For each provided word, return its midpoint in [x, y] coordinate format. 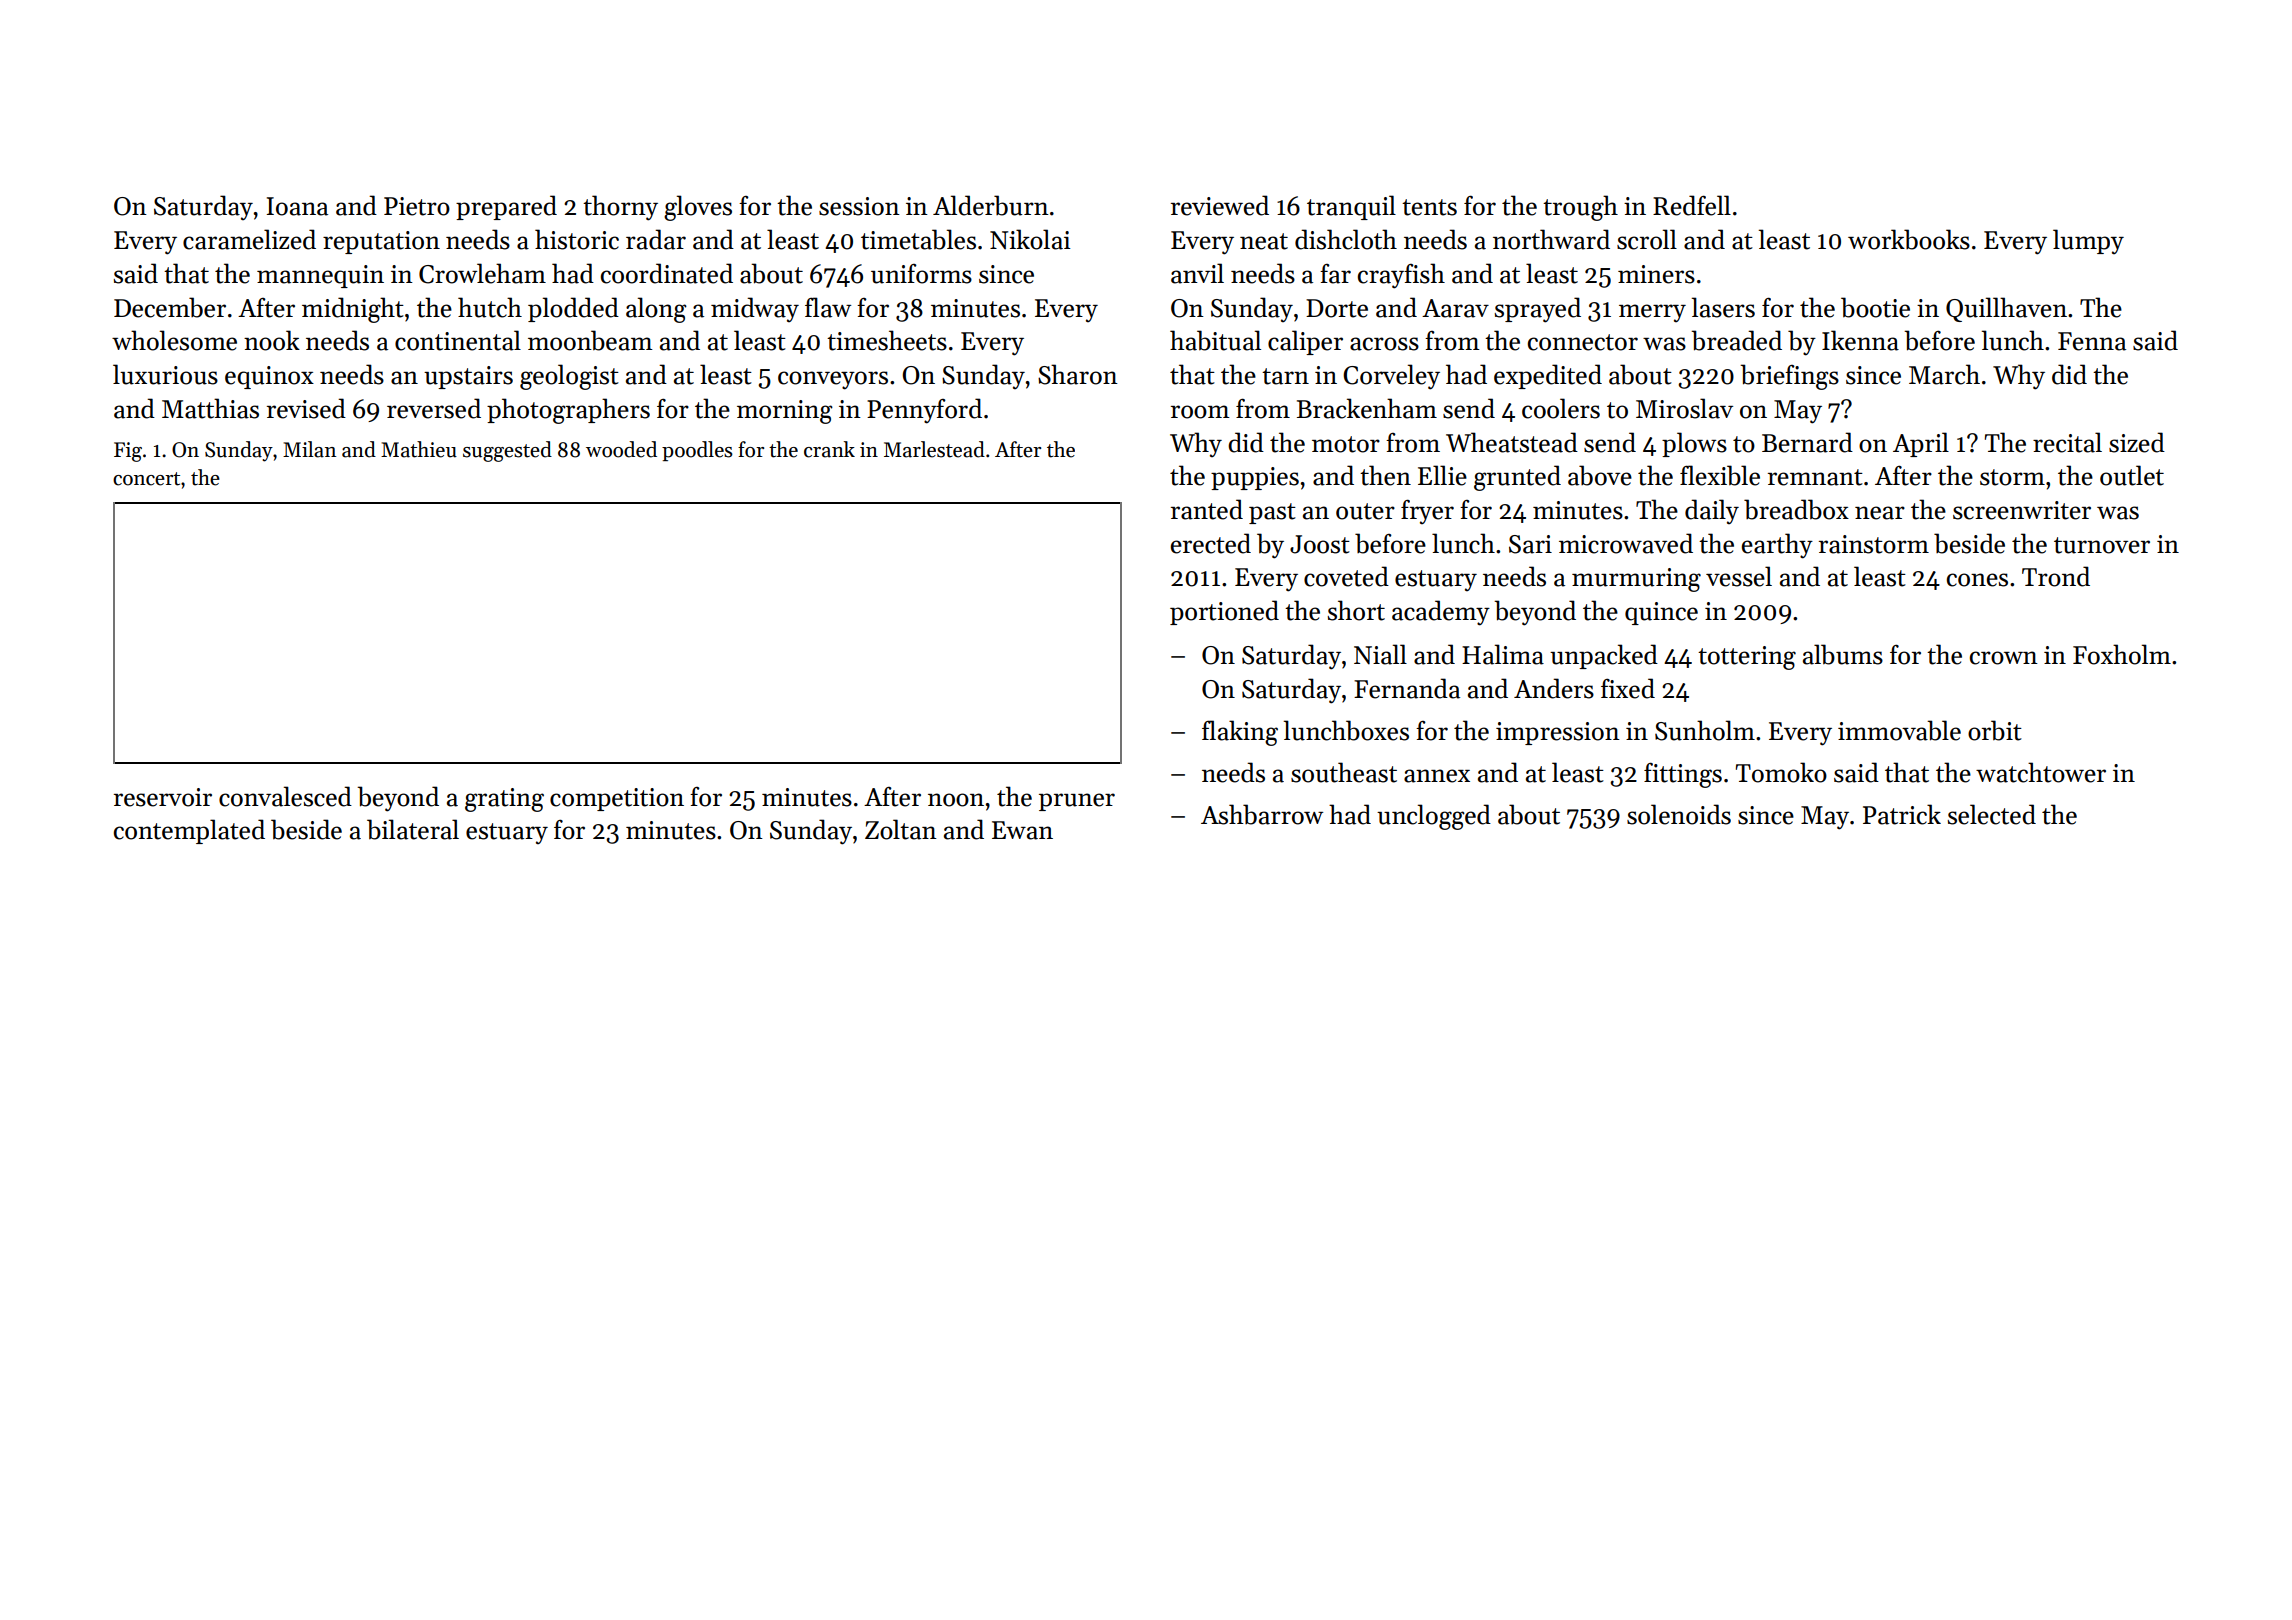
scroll [1647, 239]
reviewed [1220, 205]
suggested [507, 451]
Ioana [297, 206]
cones [1977, 580]
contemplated [189, 831]
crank [829, 449]
